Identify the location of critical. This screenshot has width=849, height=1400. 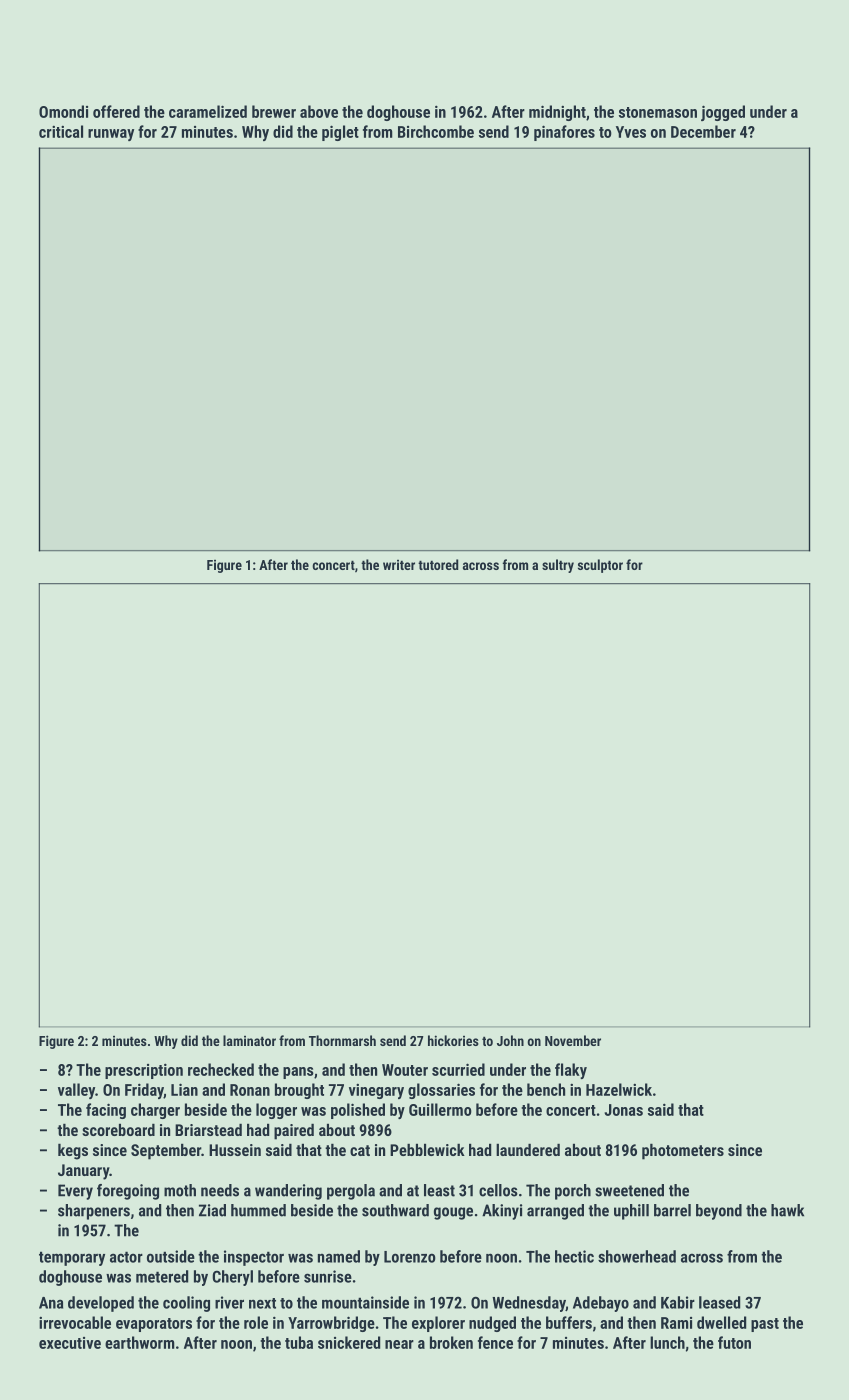
(61, 131).
